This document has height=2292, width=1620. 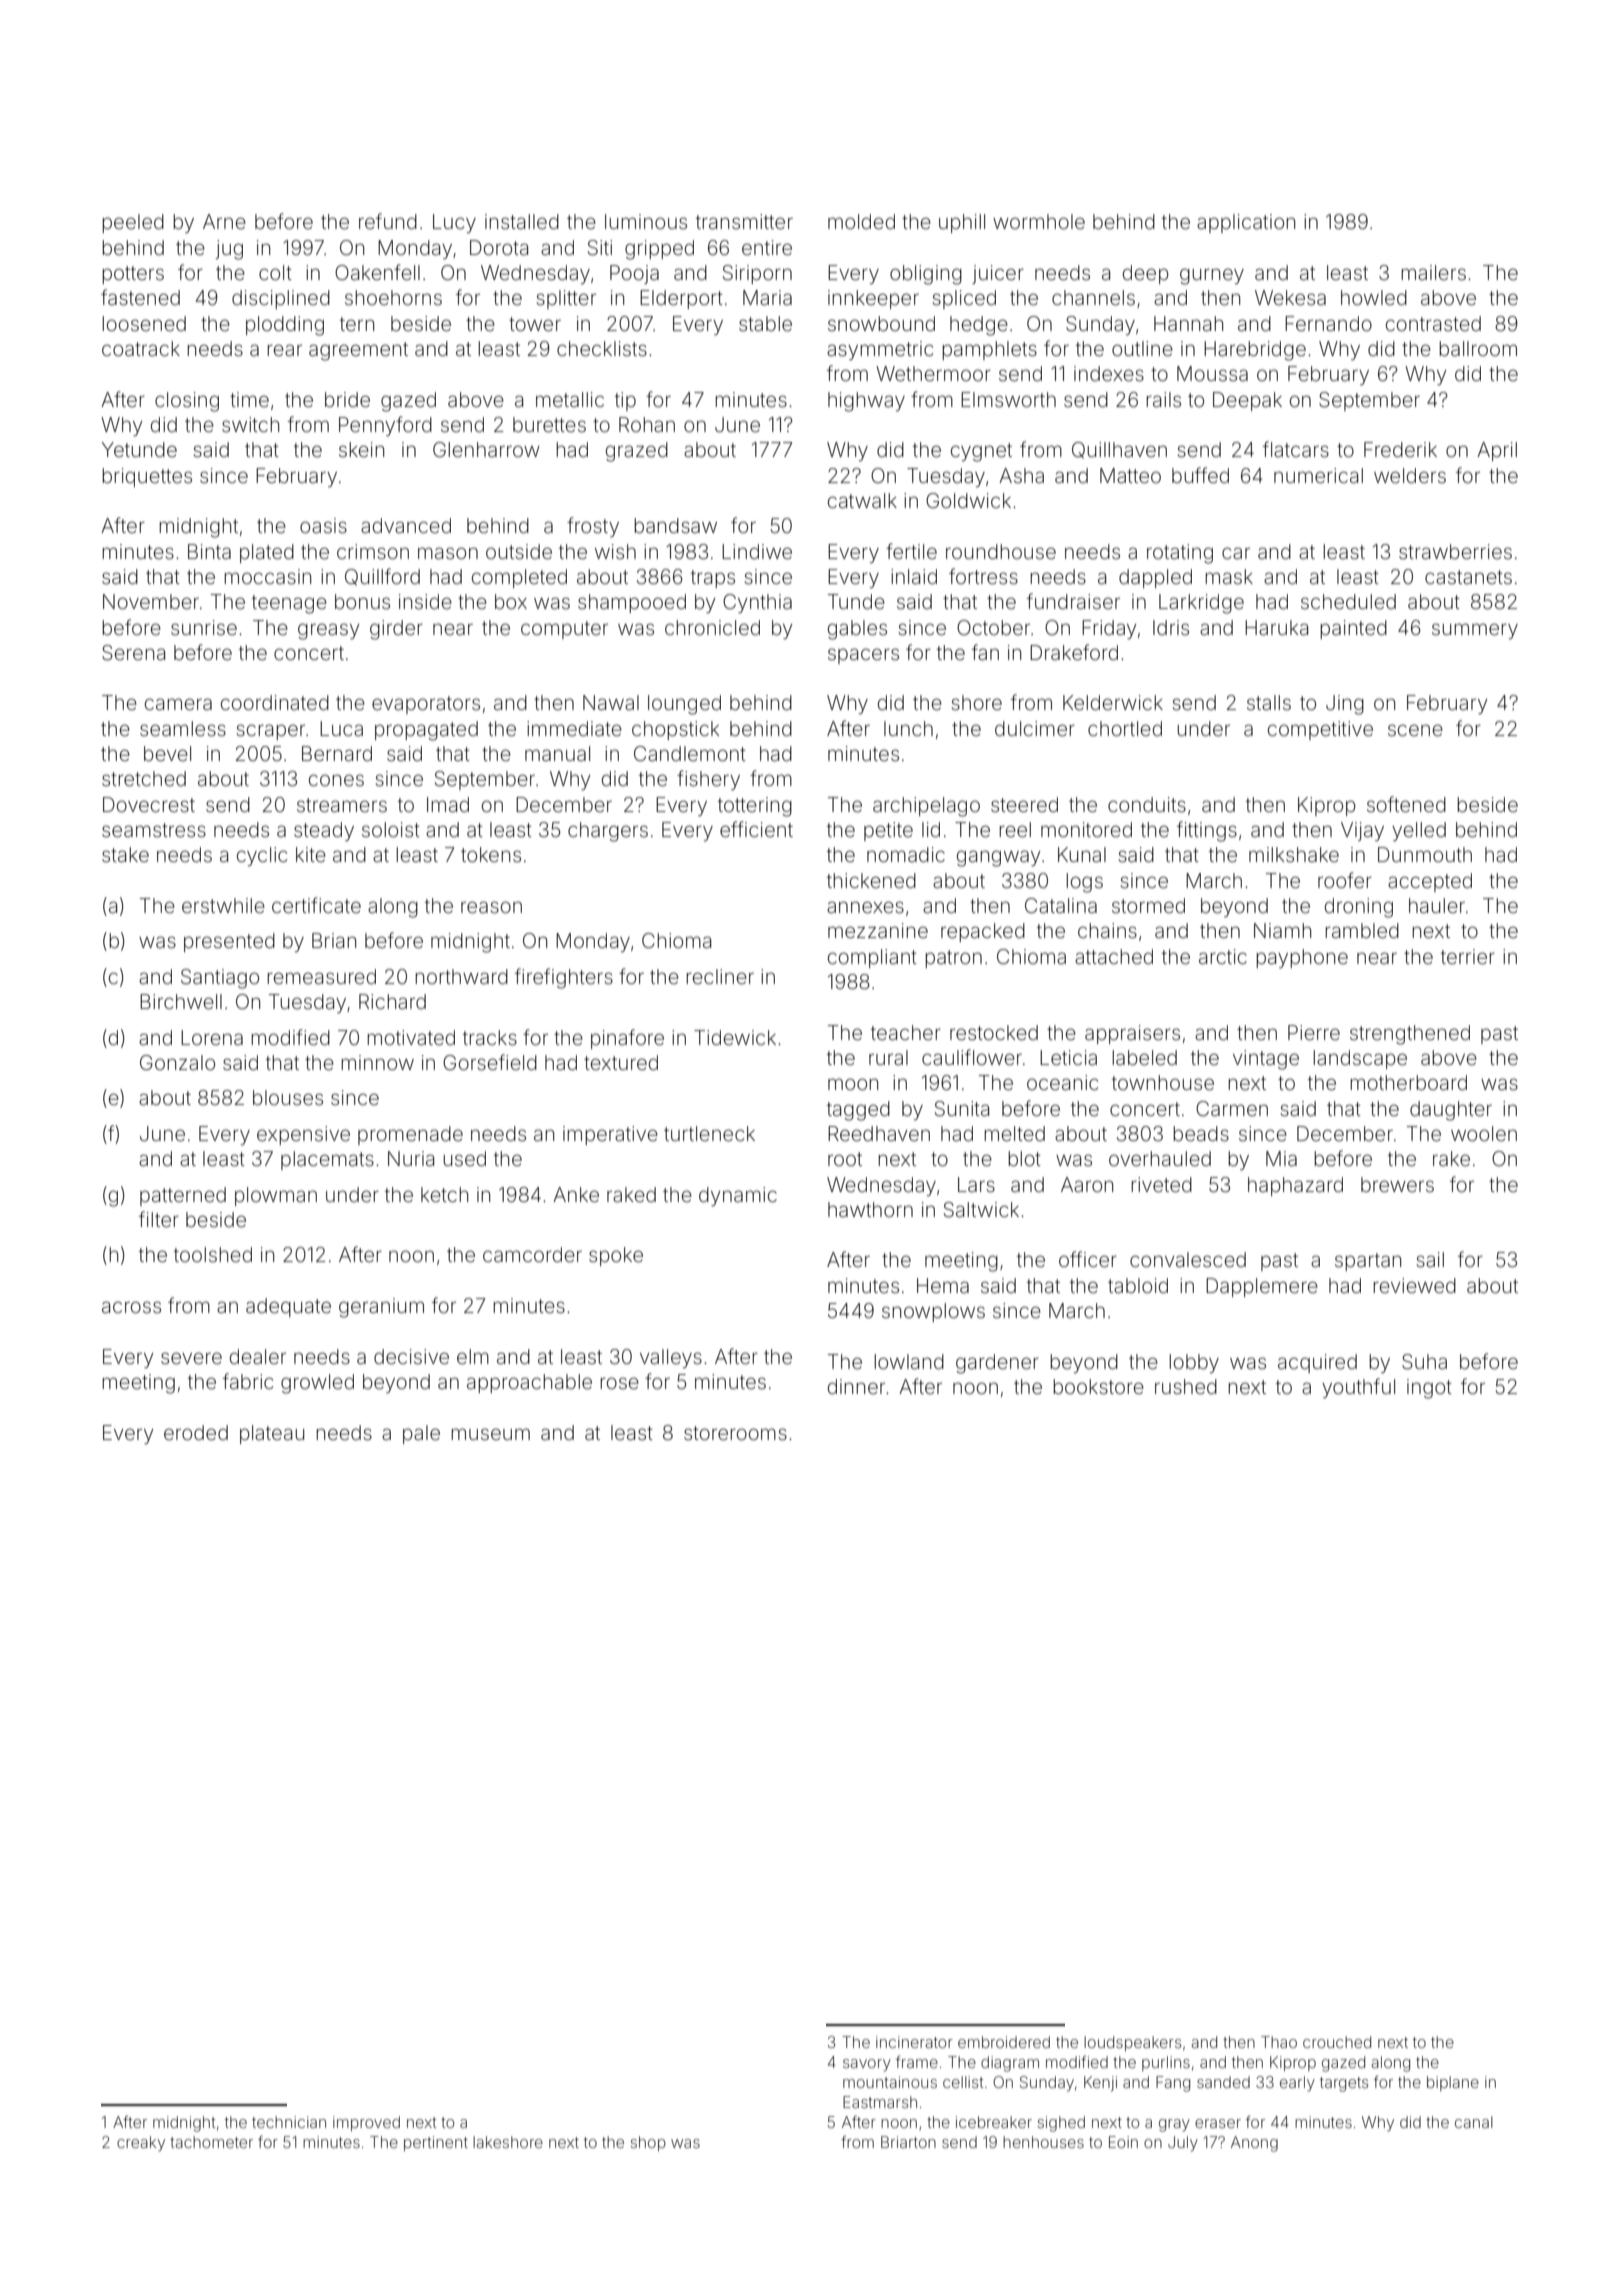 What do you see at coordinates (125, 854) in the document?
I see `stake` at bounding box center [125, 854].
